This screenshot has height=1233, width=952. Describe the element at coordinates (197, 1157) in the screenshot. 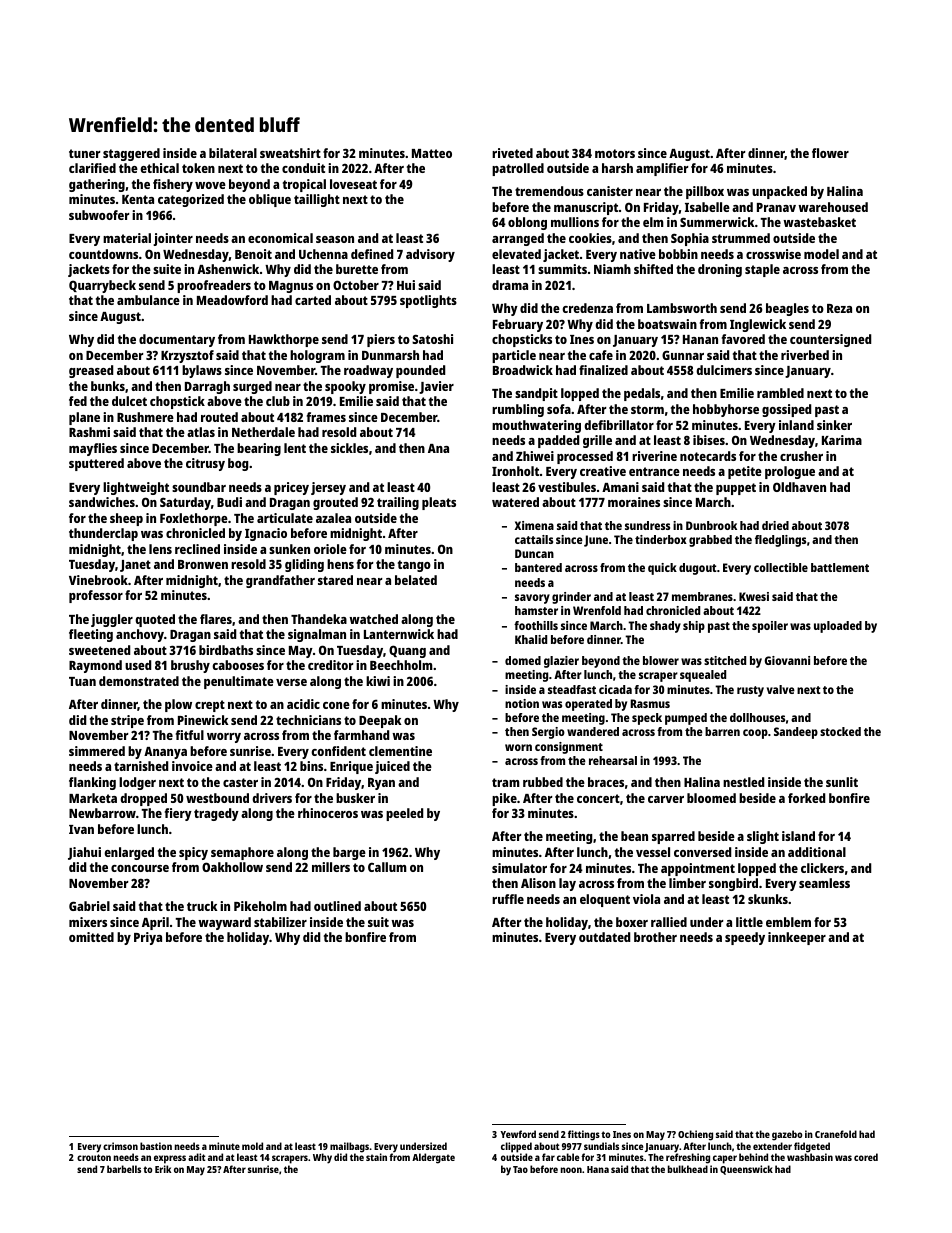

I see `adit` at that location.
